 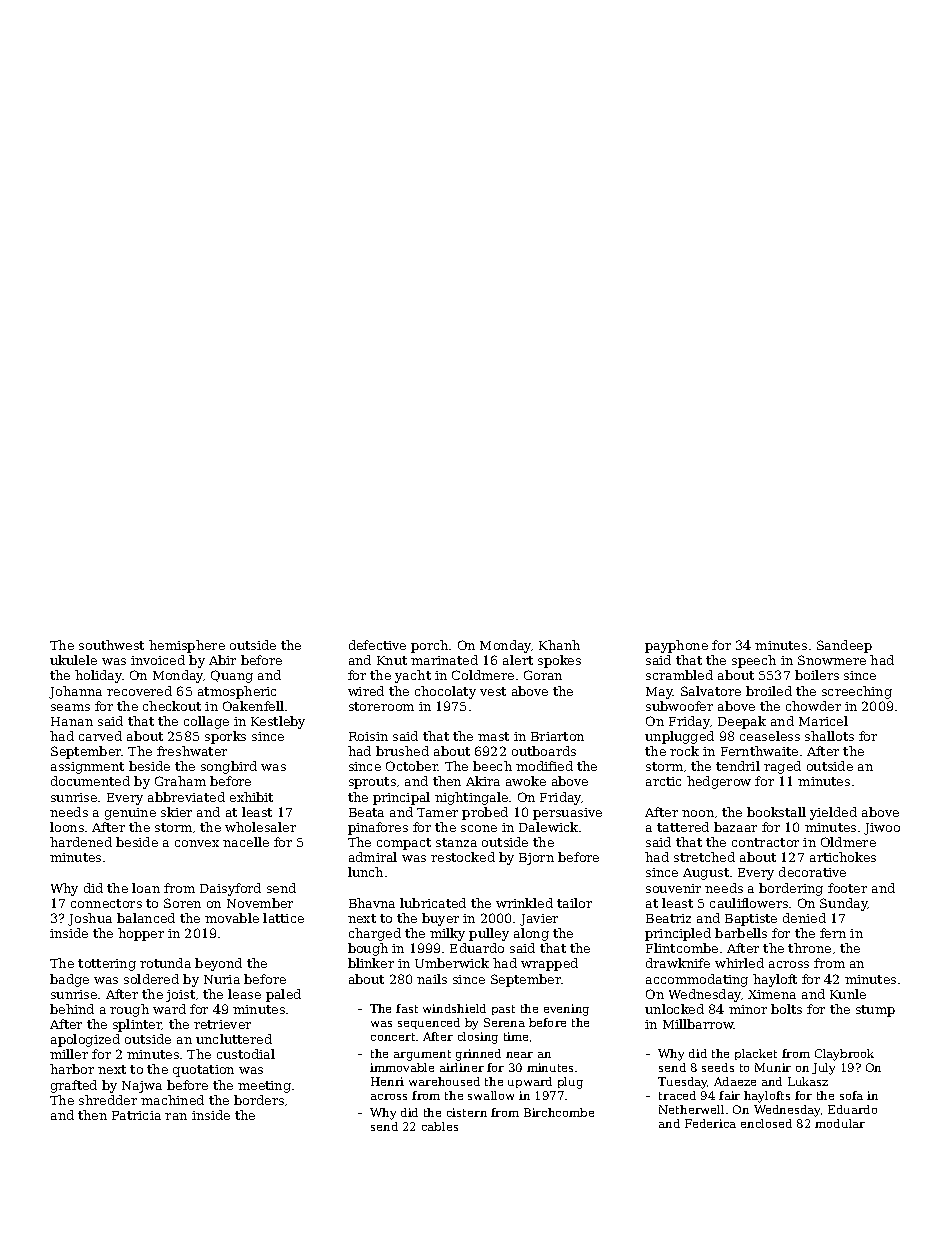 I want to click on porch, so click(x=429, y=646).
